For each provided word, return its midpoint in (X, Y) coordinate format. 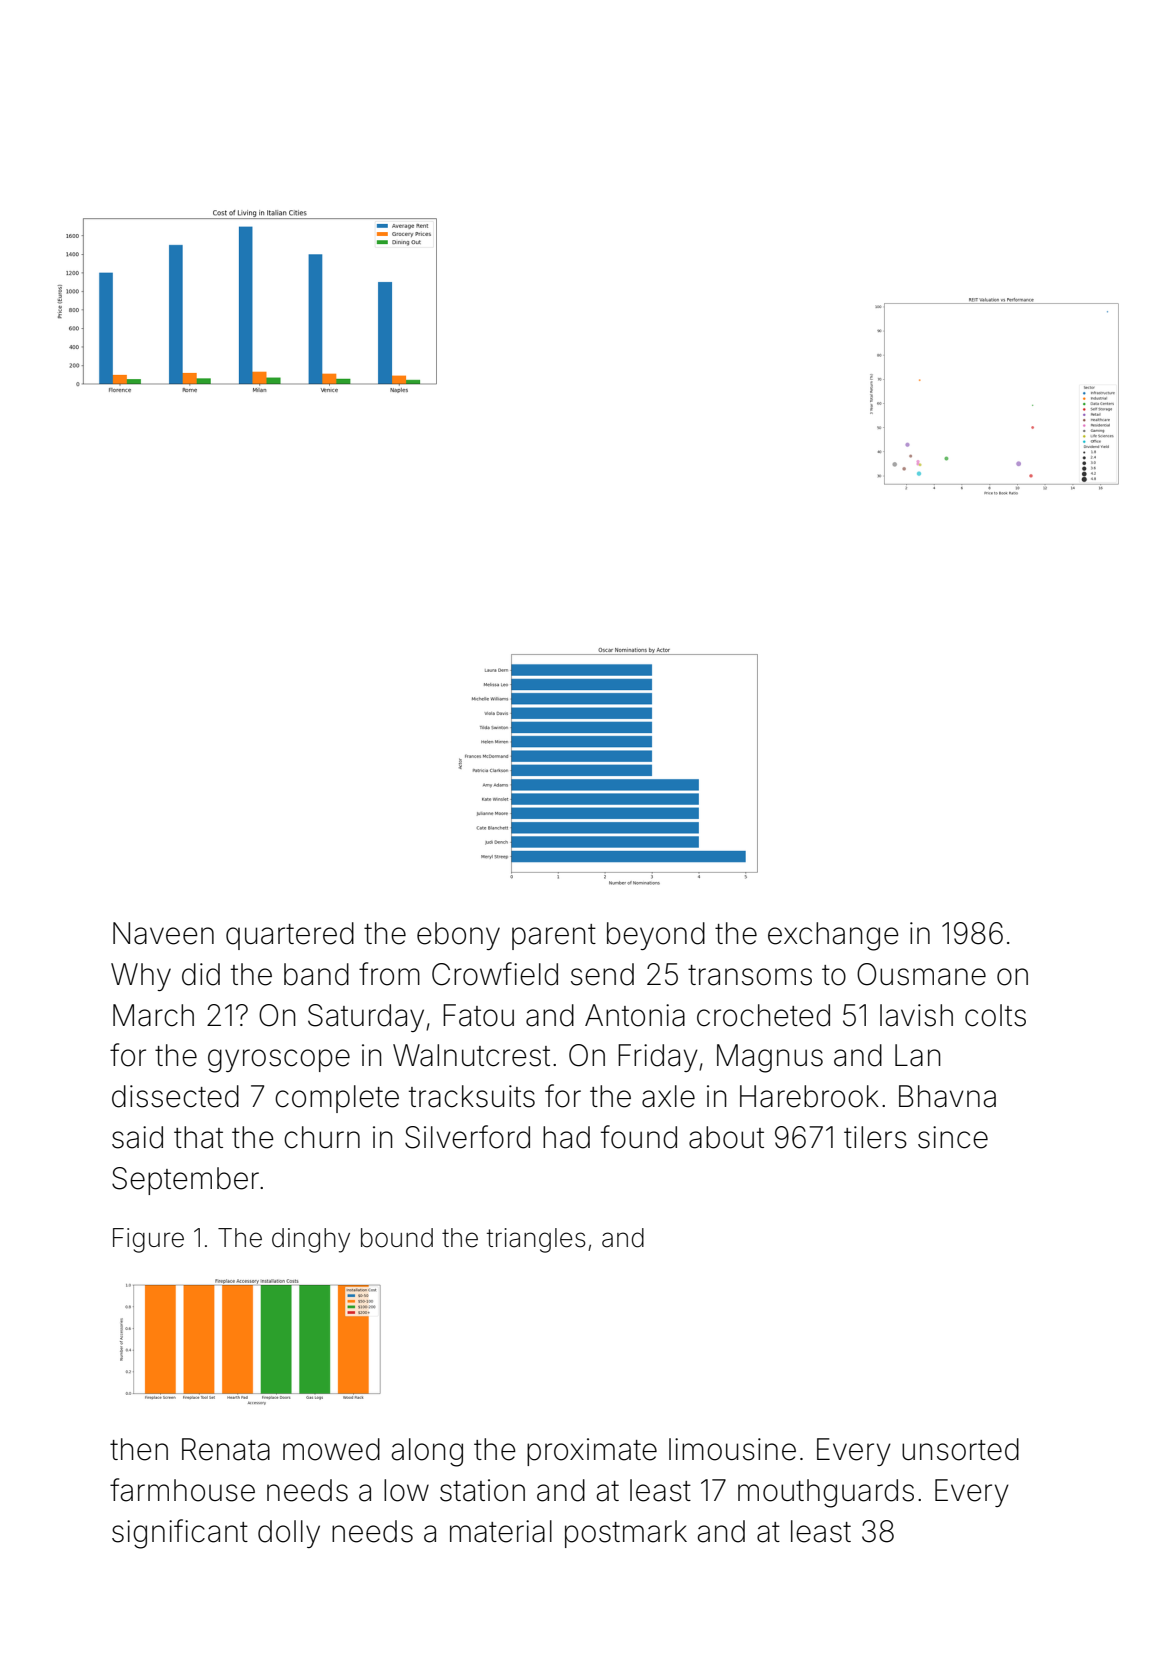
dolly (289, 1534)
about (726, 1137)
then (139, 1449)
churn (322, 1137)
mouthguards (826, 1493)
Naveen (163, 933)
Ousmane (921, 974)
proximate (592, 1452)
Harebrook (809, 1096)
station (482, 1490)
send (602, 974)
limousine (732, 1449)
